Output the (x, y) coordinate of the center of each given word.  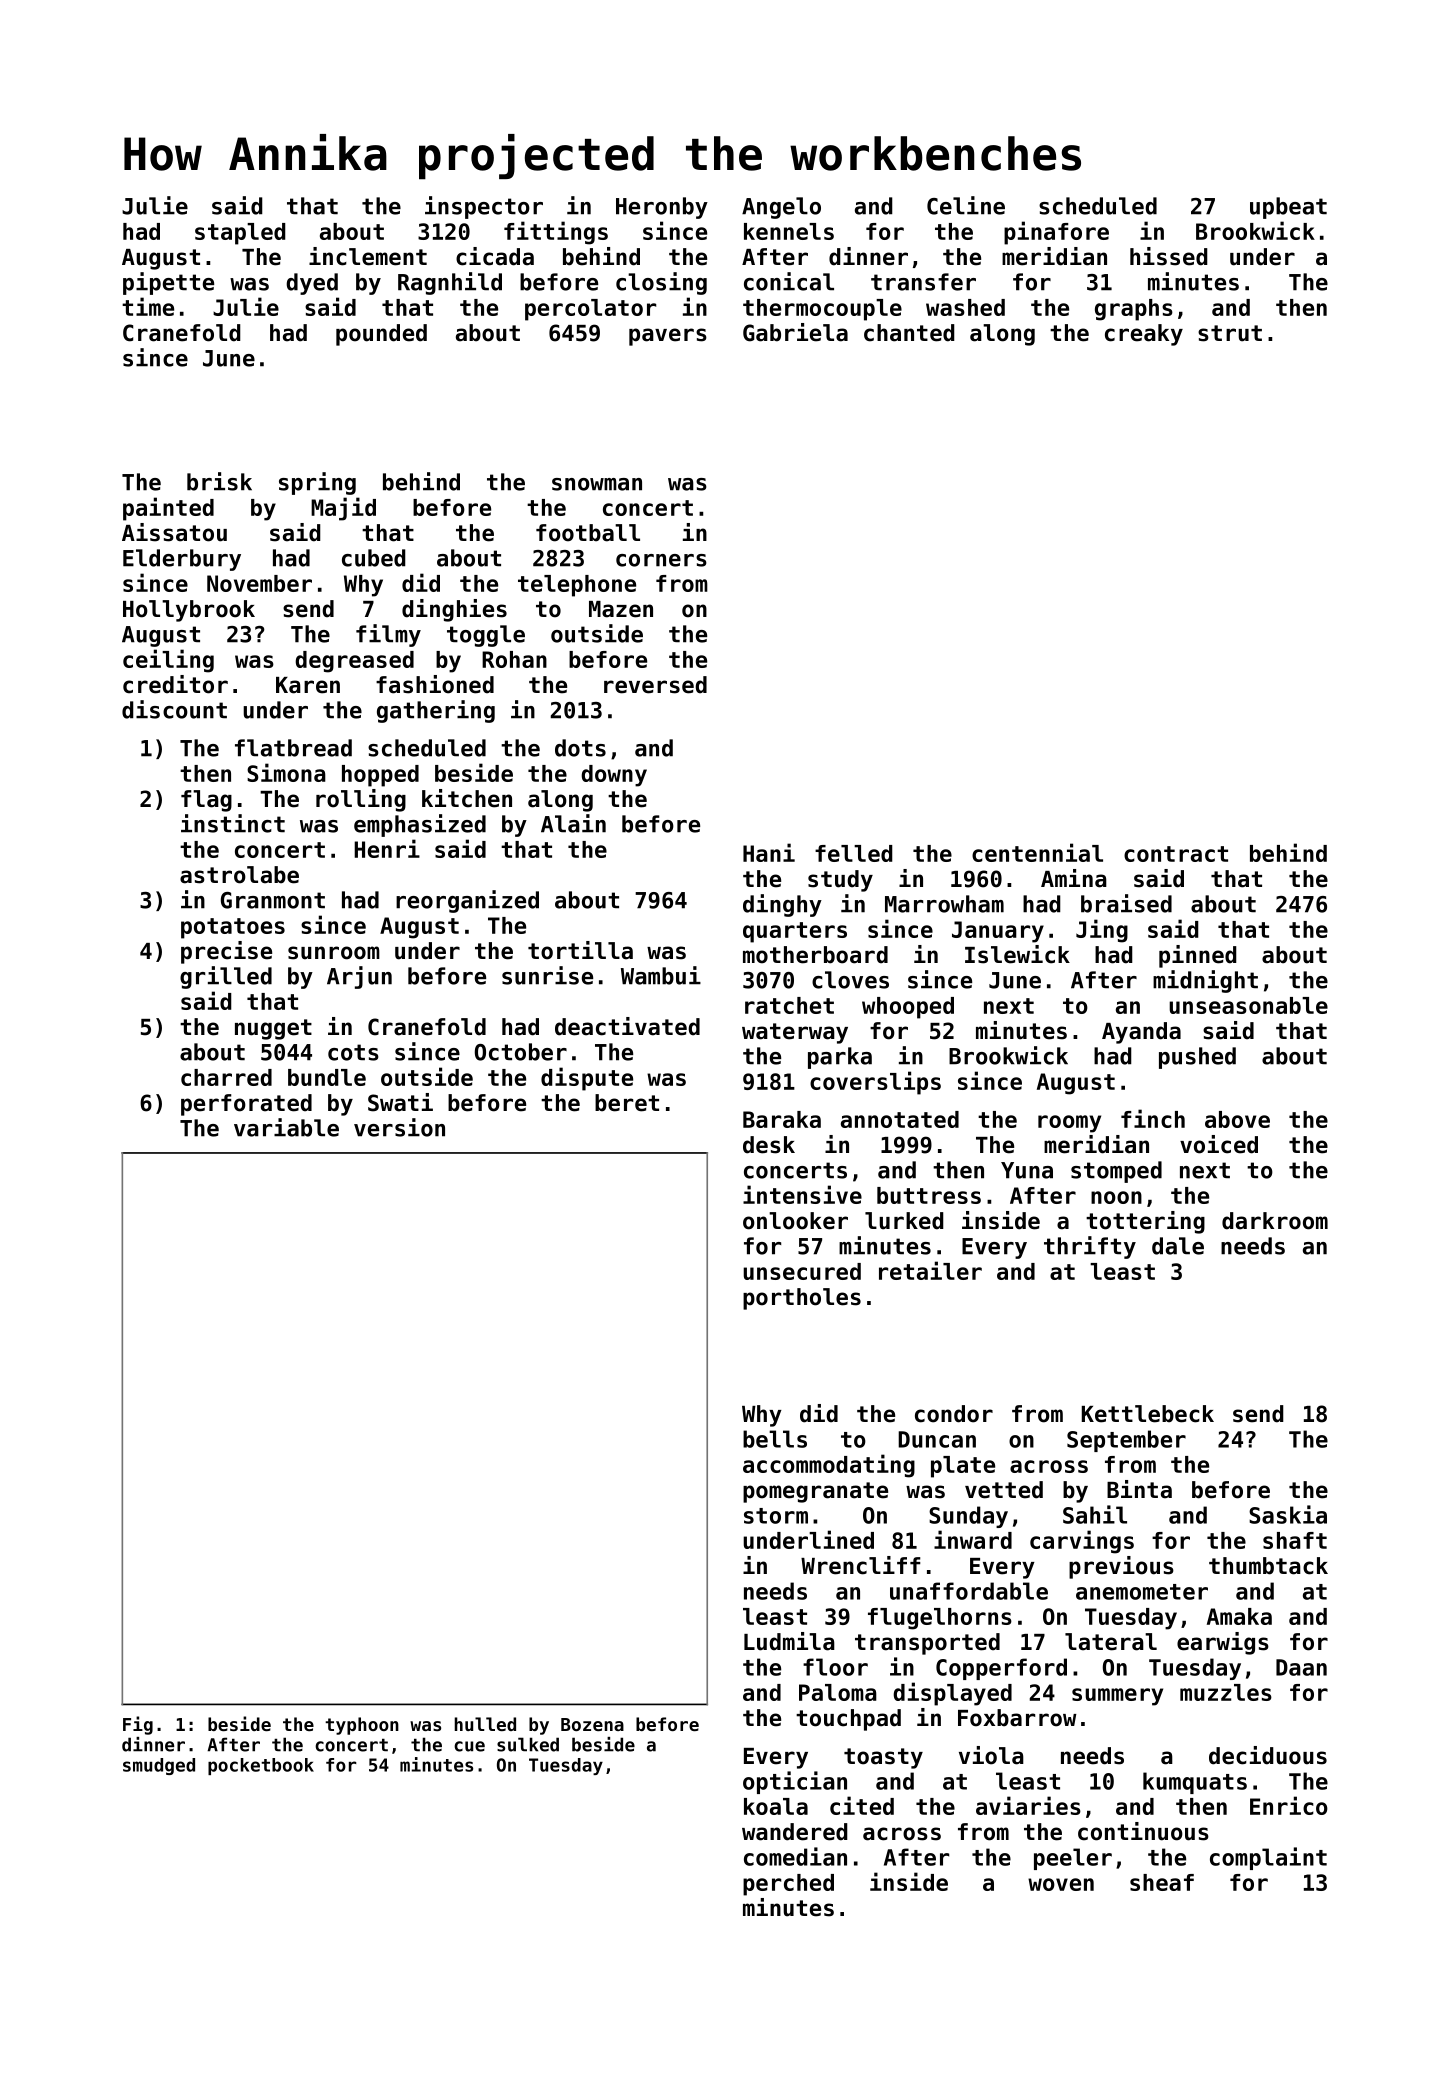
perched (788, 1885)
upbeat (1288, 208)
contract (1176, 854)
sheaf (1162, 1882)
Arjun (359, 977)
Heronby (662, 208)
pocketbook (261, 1766)
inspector (484, 207)
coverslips (875, 1083)
